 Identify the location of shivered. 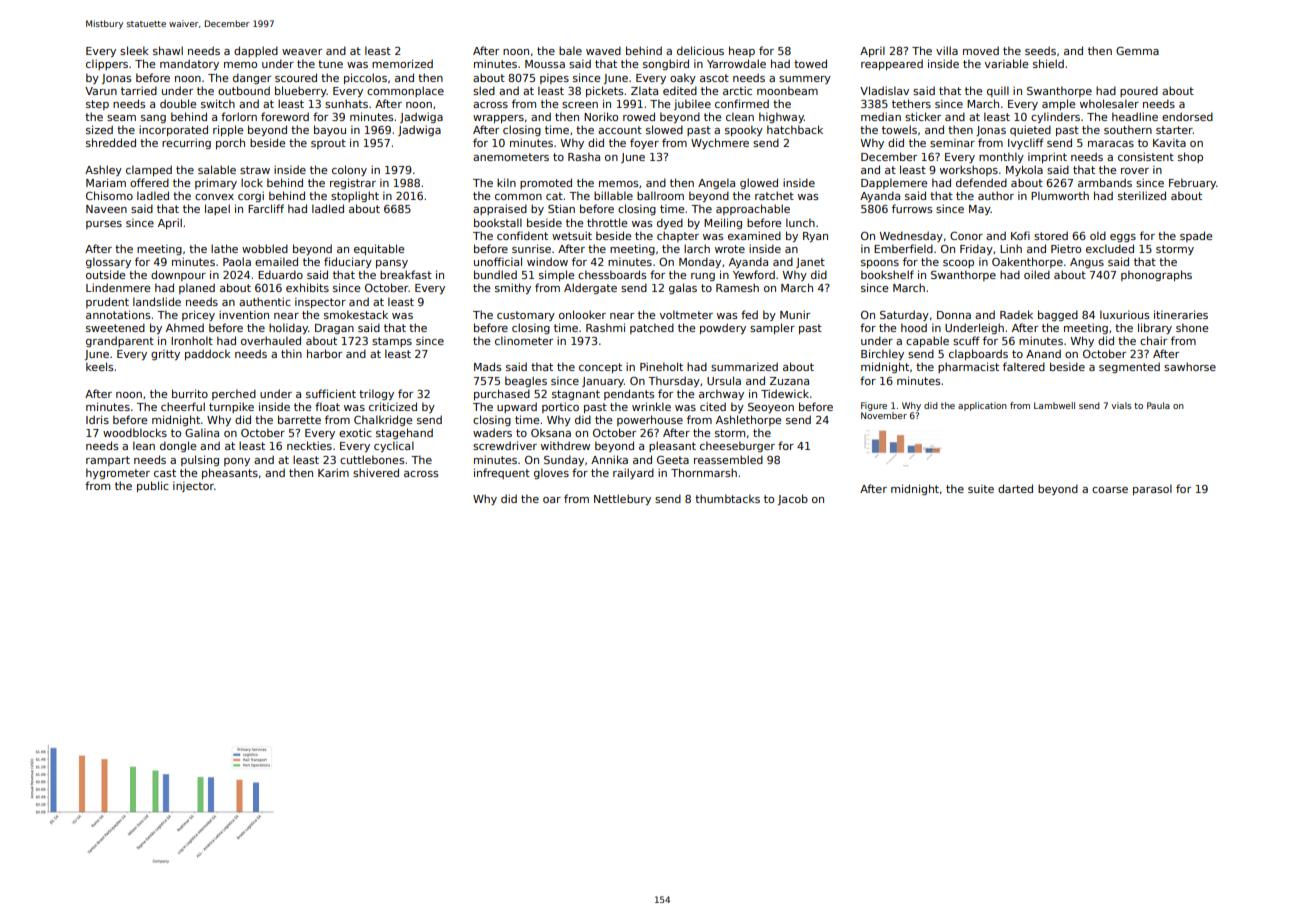
(376, 472).
